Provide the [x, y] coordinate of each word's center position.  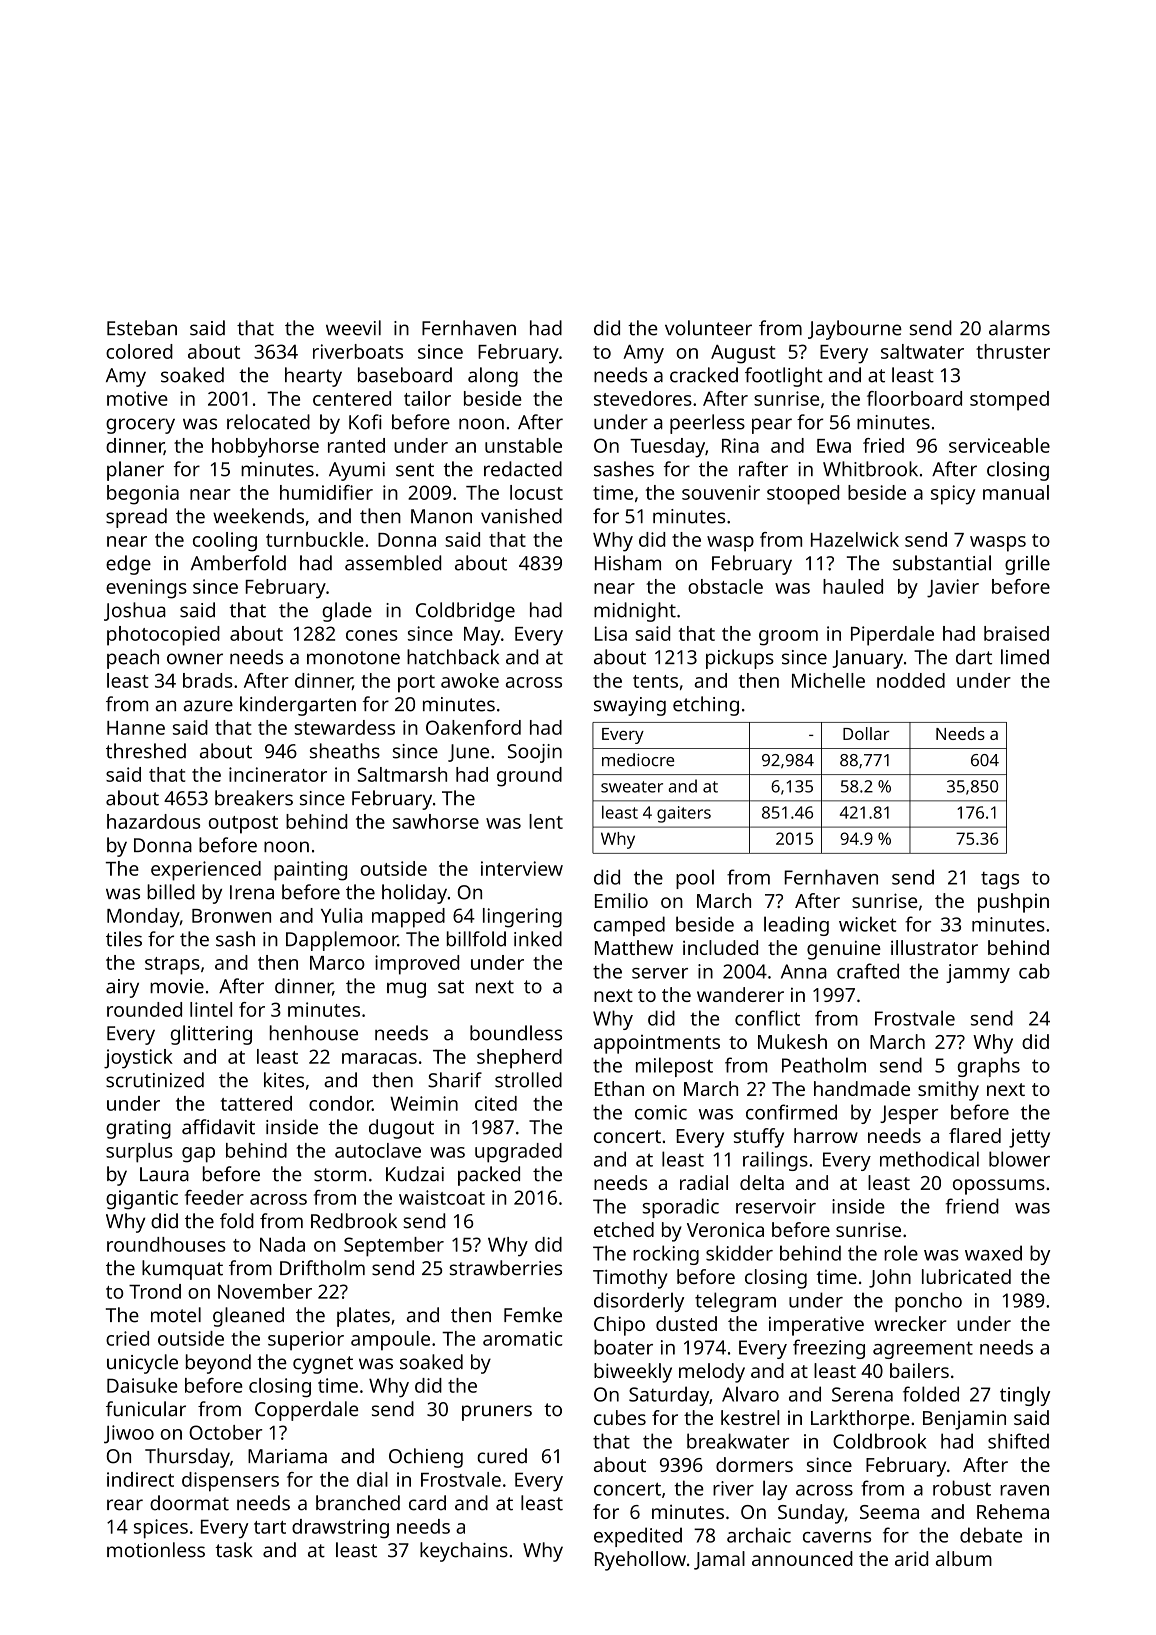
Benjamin [964, 1420]
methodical [929, 1159]
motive [137, 398]
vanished [521, 516]
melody [712, 1373]
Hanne [136, 728]
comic [661, 1112]
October [226, 1432]
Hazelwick [855, 539]
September [394, 1247]
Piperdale [892, 636]
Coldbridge [465, 612]
